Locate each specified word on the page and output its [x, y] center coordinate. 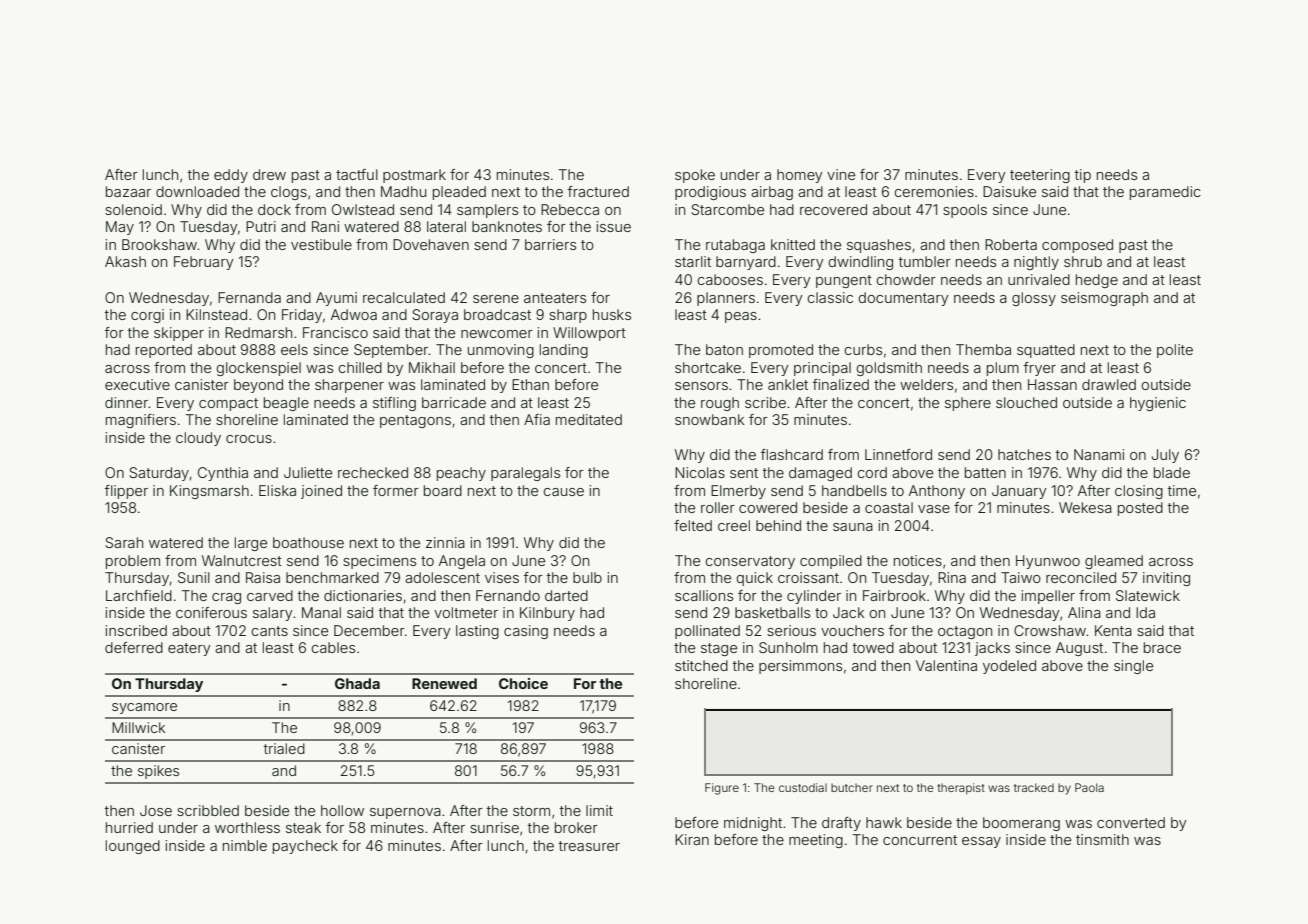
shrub [1083, 261]
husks [612, 314]
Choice [523, 683]
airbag [772, 193]
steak [303, 827]
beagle [286, 404]
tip [1083, 176]
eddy [231, 176]
